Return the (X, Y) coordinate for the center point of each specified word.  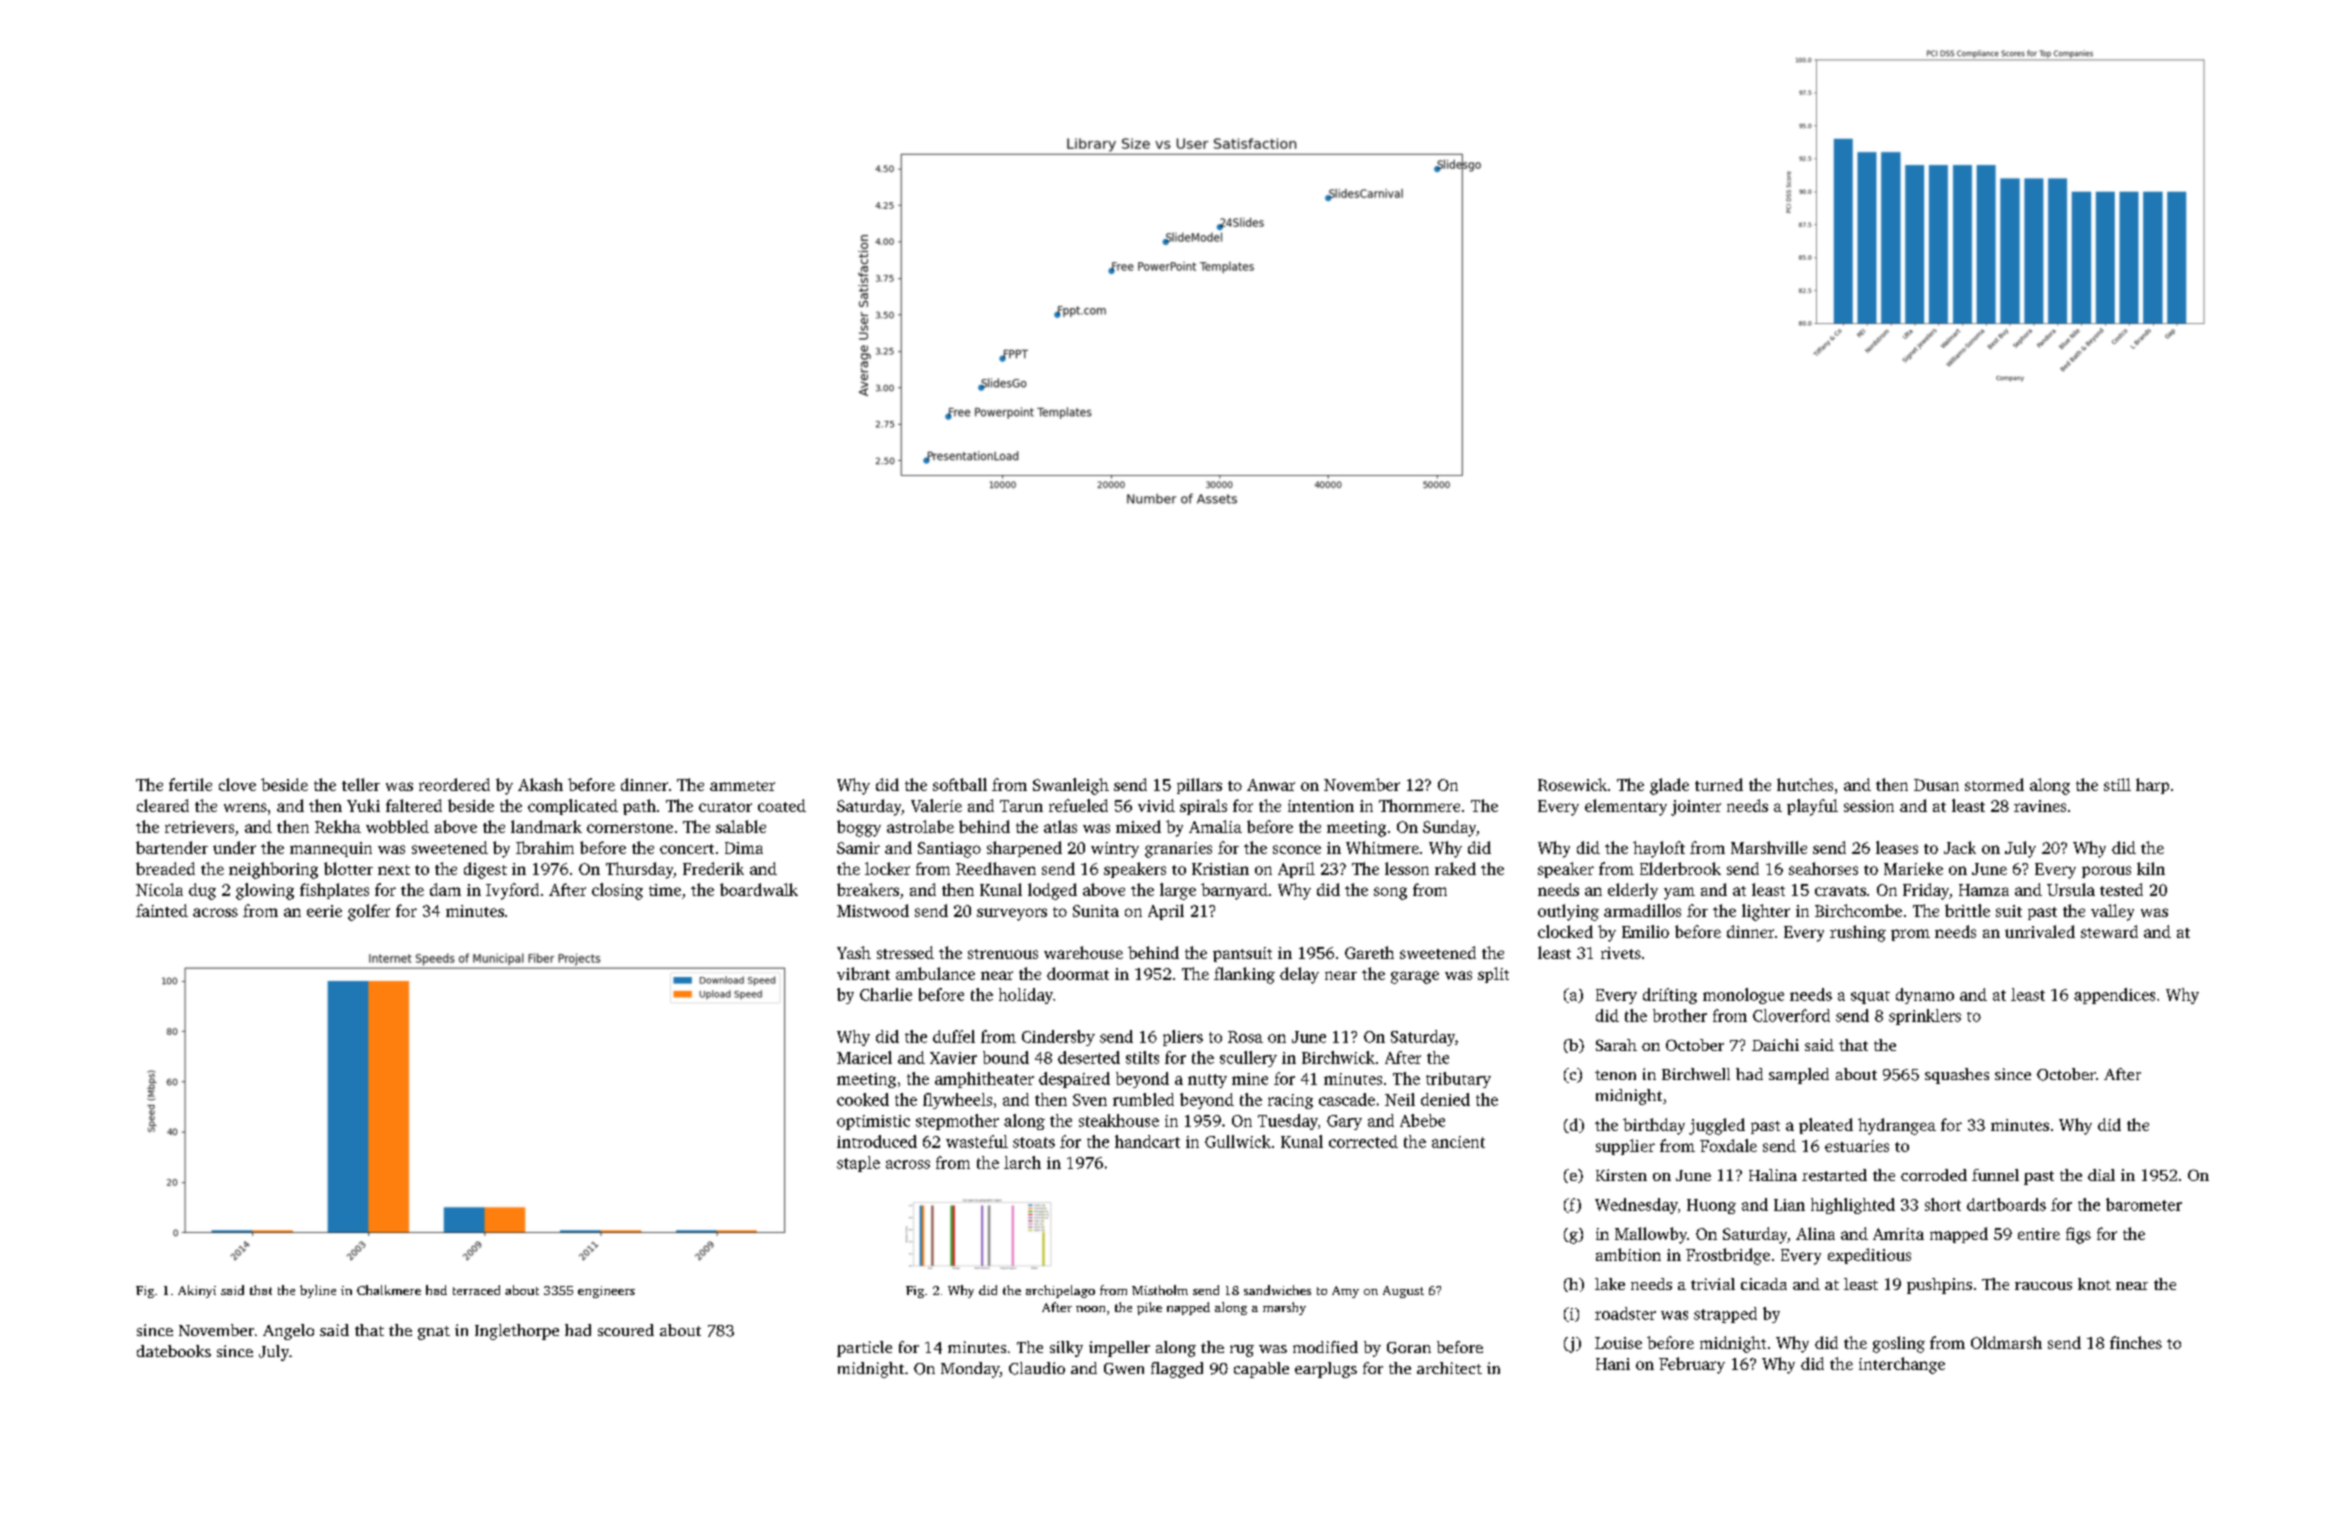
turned (1719, 784)
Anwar (1271, 785)
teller (361, 784)
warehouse (1083, 952)
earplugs (1326, 1370)
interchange (1902, 1365)
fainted (162, 910)
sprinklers (1925, 1017)
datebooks (174, 1351)
